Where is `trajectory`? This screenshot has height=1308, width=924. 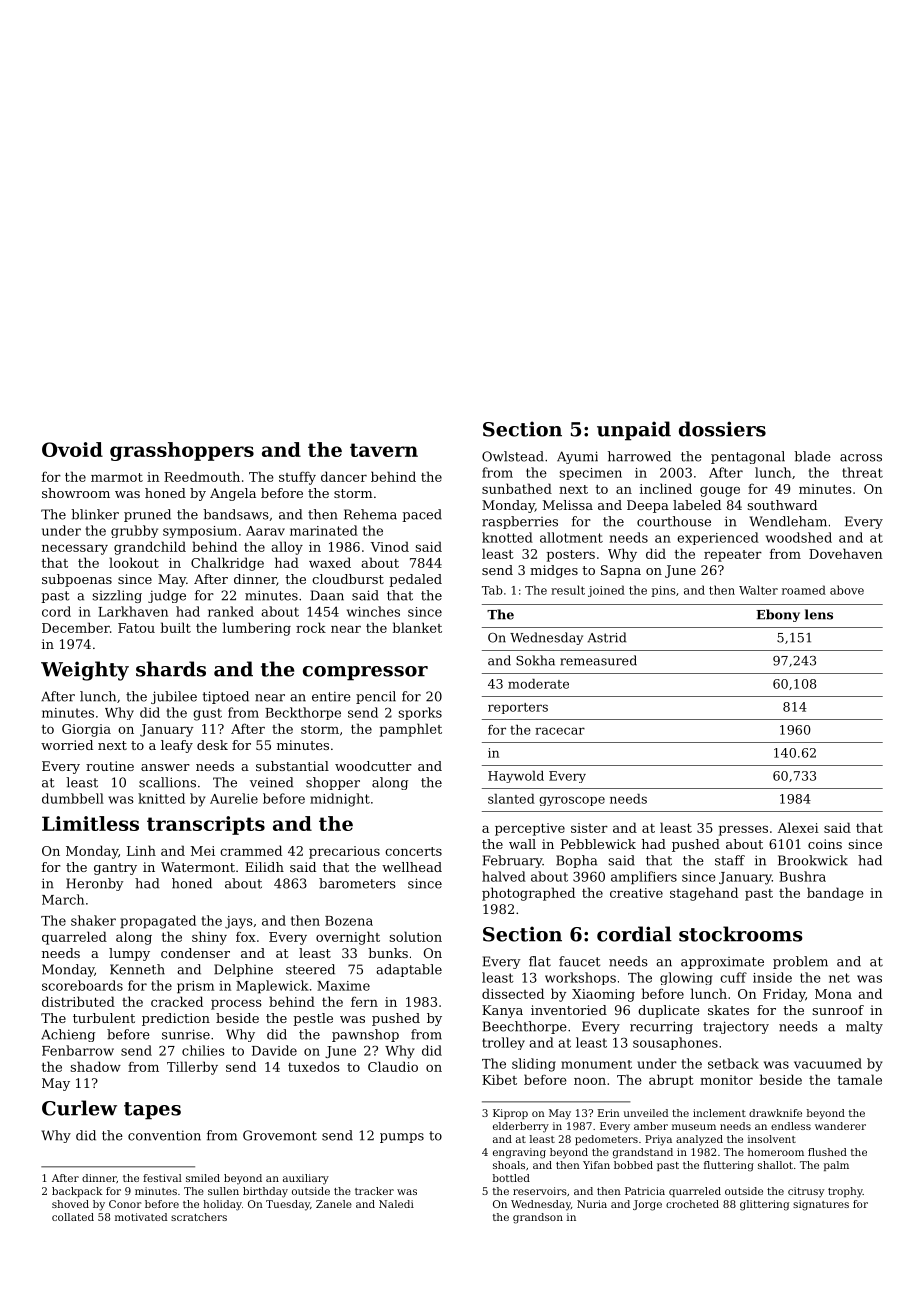 trajectory is located at coordinates (736, 1027).
